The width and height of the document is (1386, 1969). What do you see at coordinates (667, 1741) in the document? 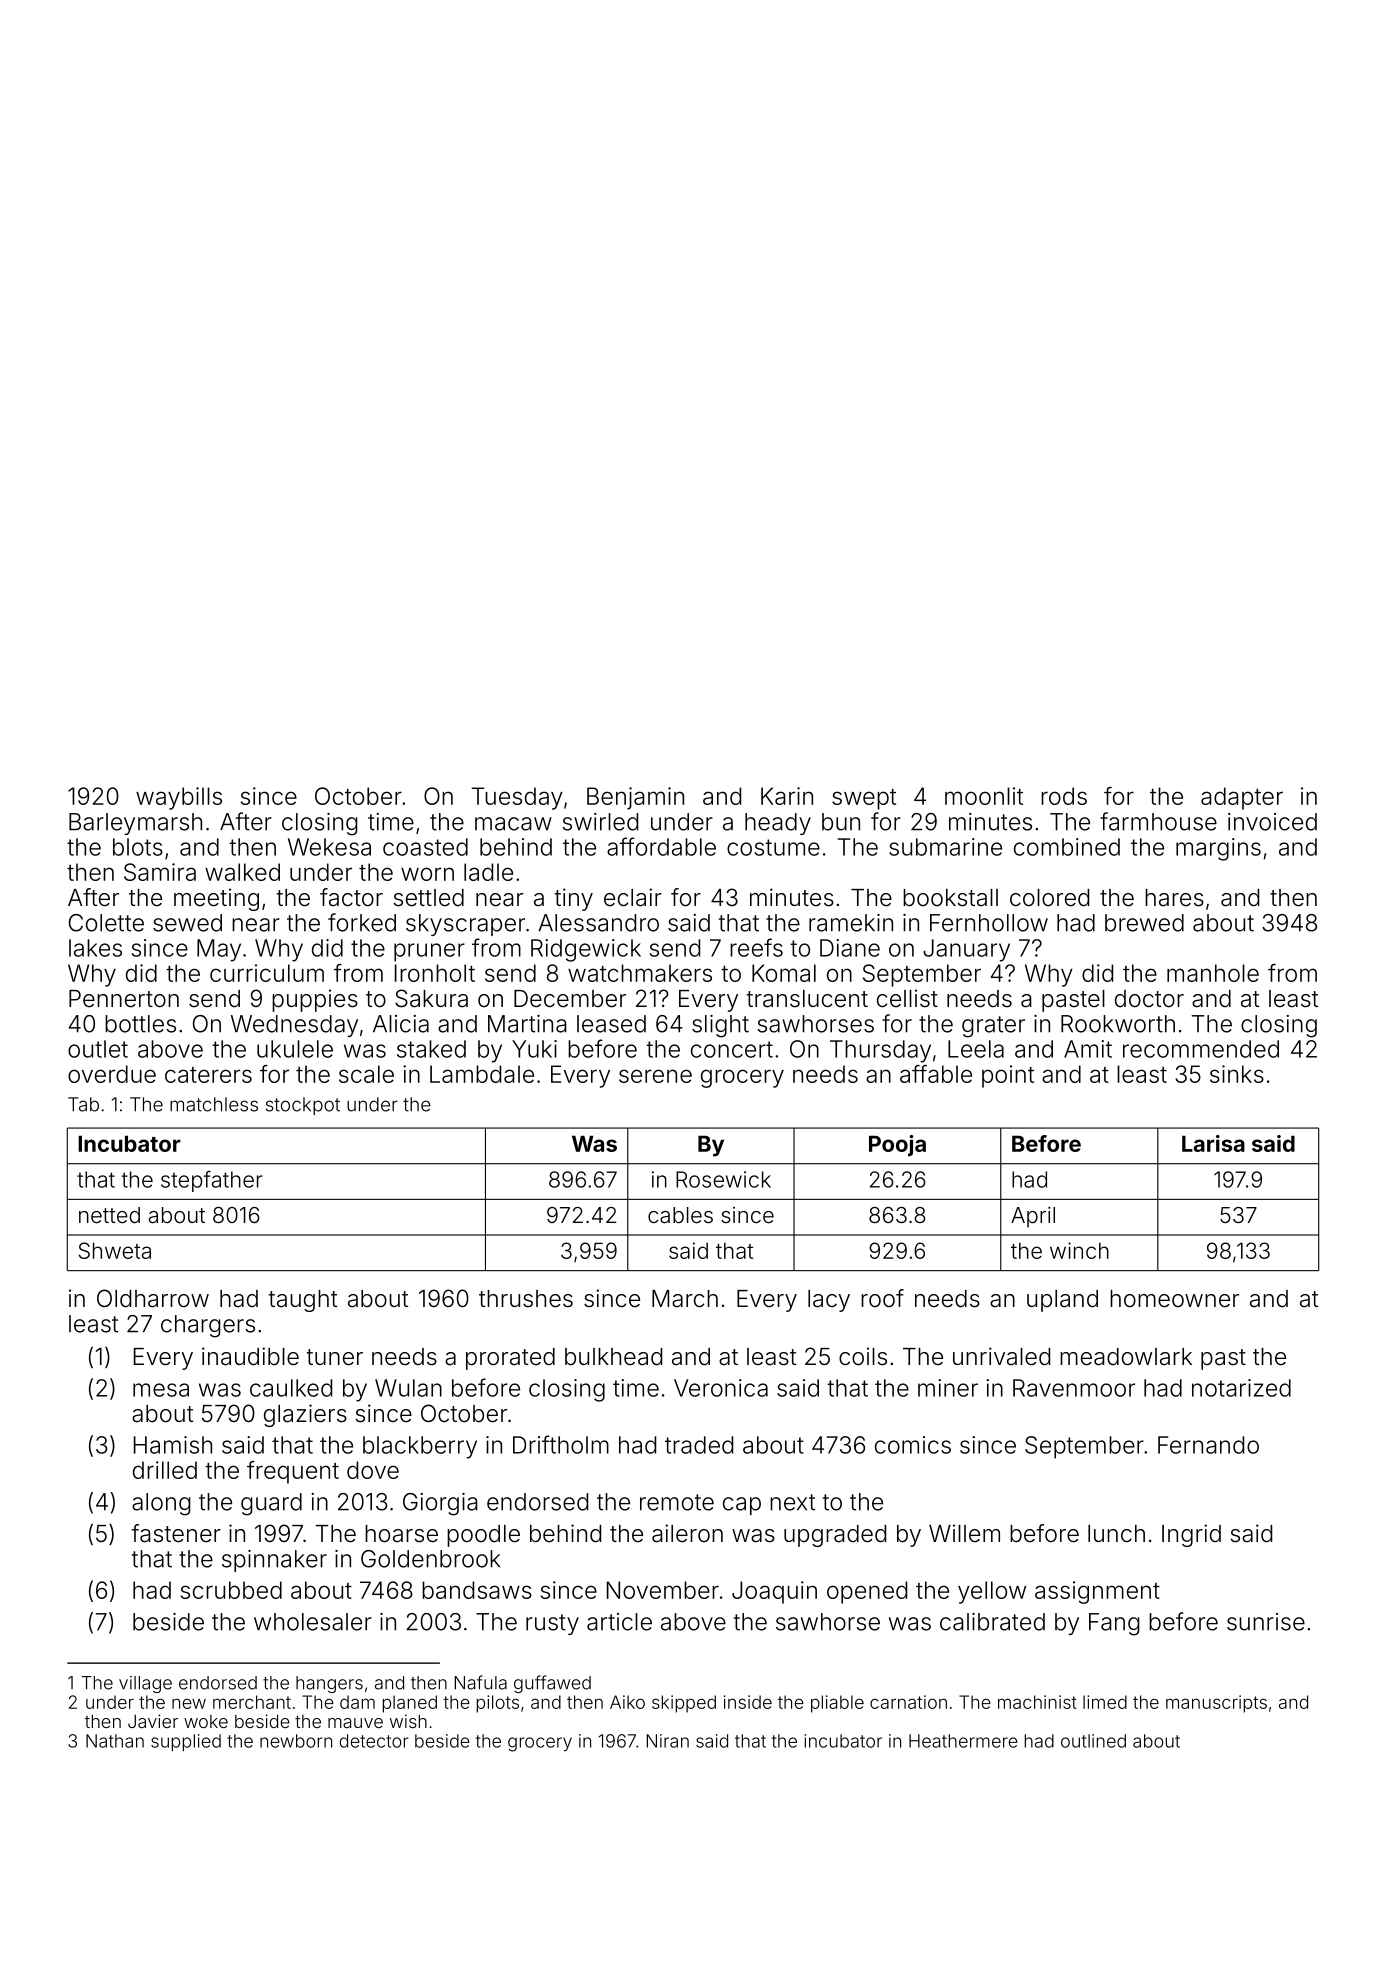
I see `Niran` at bounding box center [667, 1741].
